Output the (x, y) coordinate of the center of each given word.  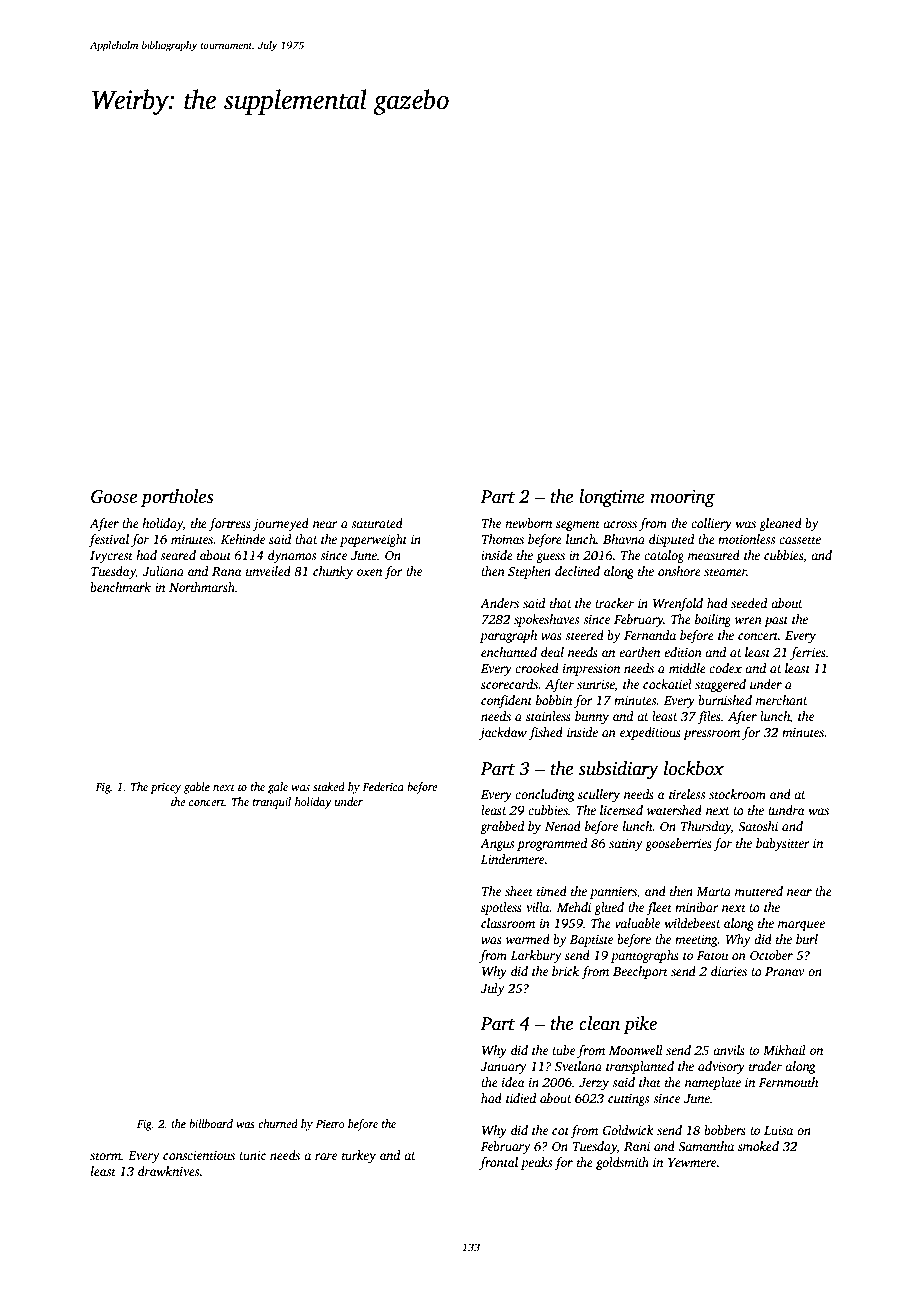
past (776, 621)
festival (108, 540)
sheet (519, 891)
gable (197, 788)
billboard (211, 1123)
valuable (637, 923)
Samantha (706, 1146)
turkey (359, 1156)
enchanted (509, 652)
